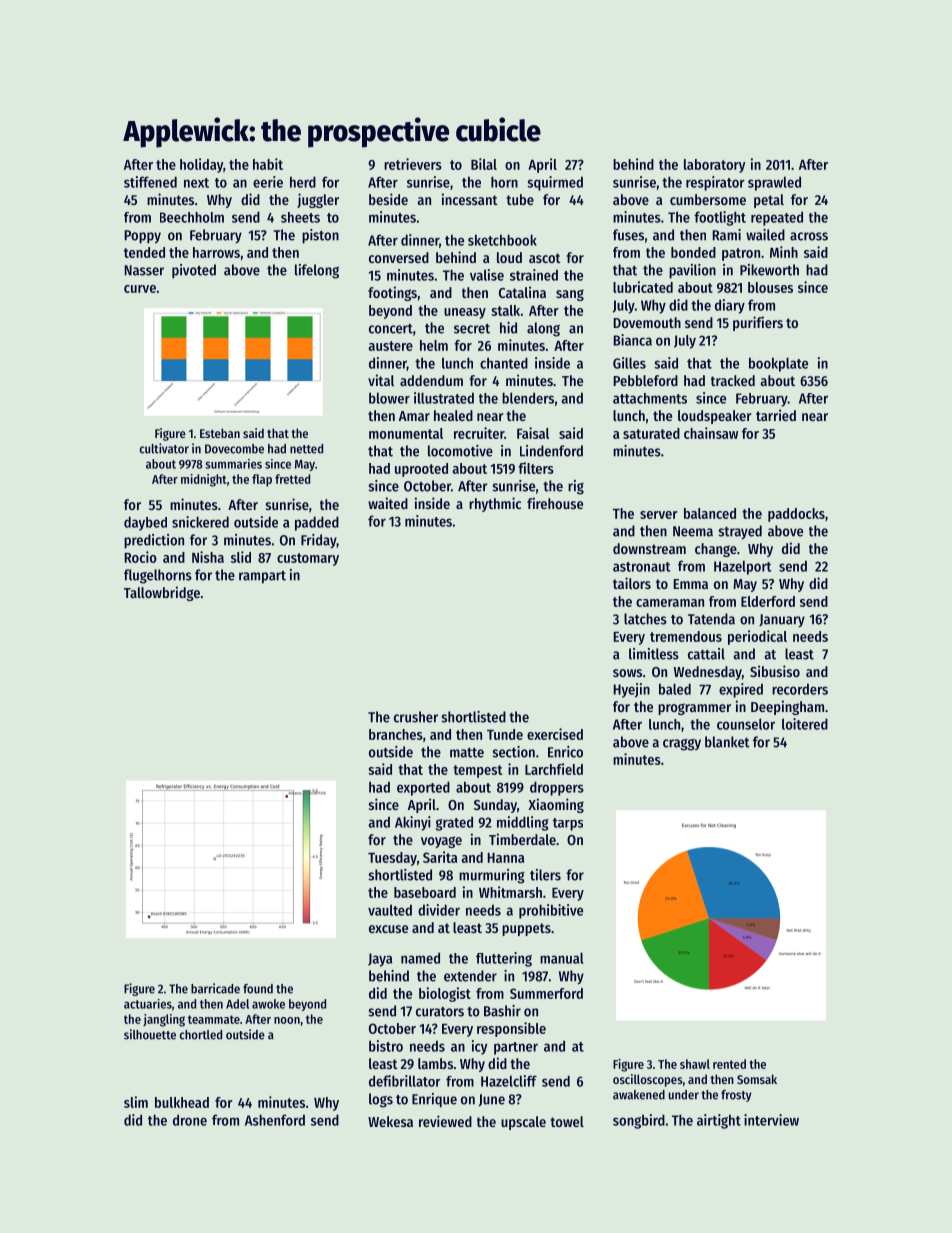 The image size is (952, 1233). What do you see at coordinates (381, 1100) in the document?
I see `logs` at bounding box center [381, 1100].
